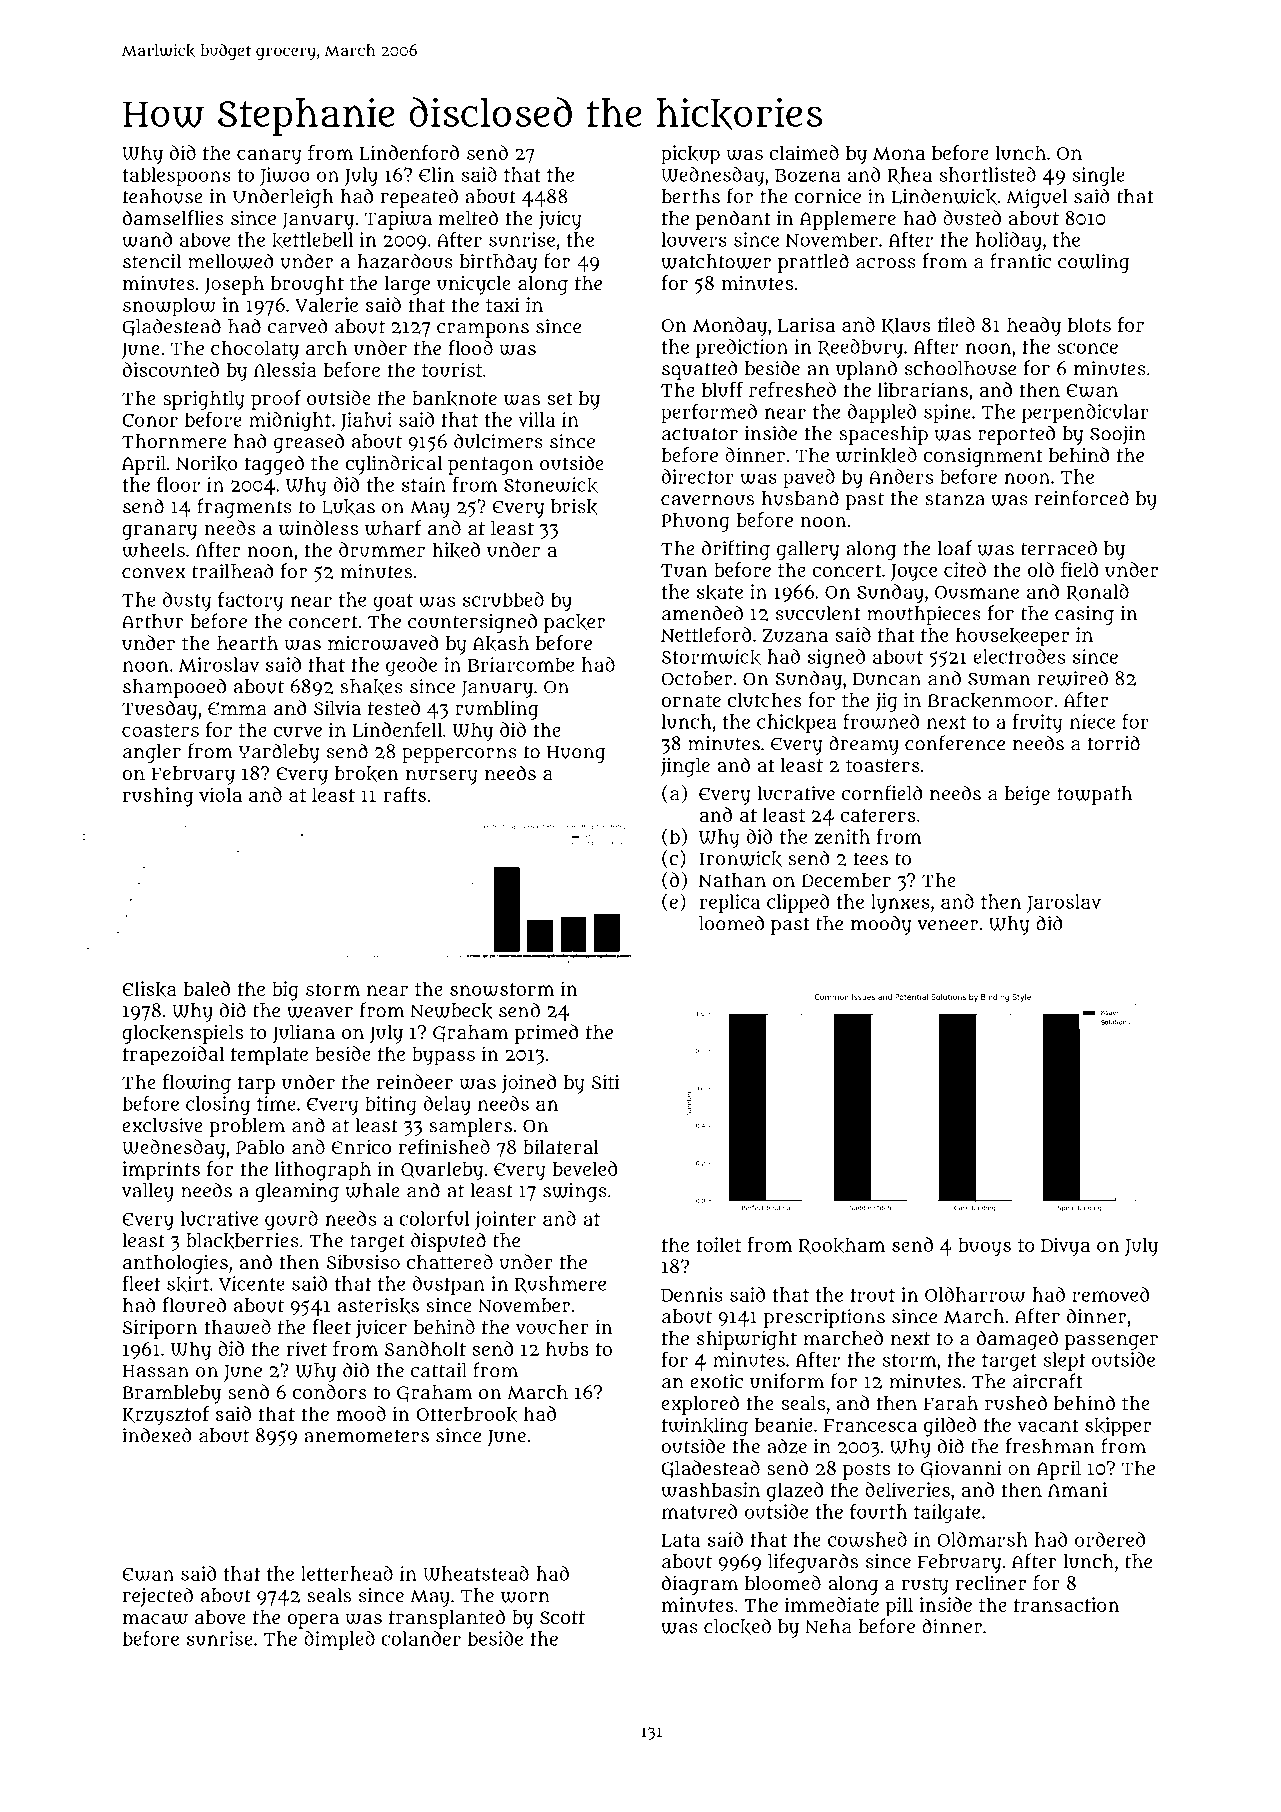 The height and width of the document is (1812, 1281). Describe the element at coordinates (366, 774) in the document. I see `broken` at that location.
